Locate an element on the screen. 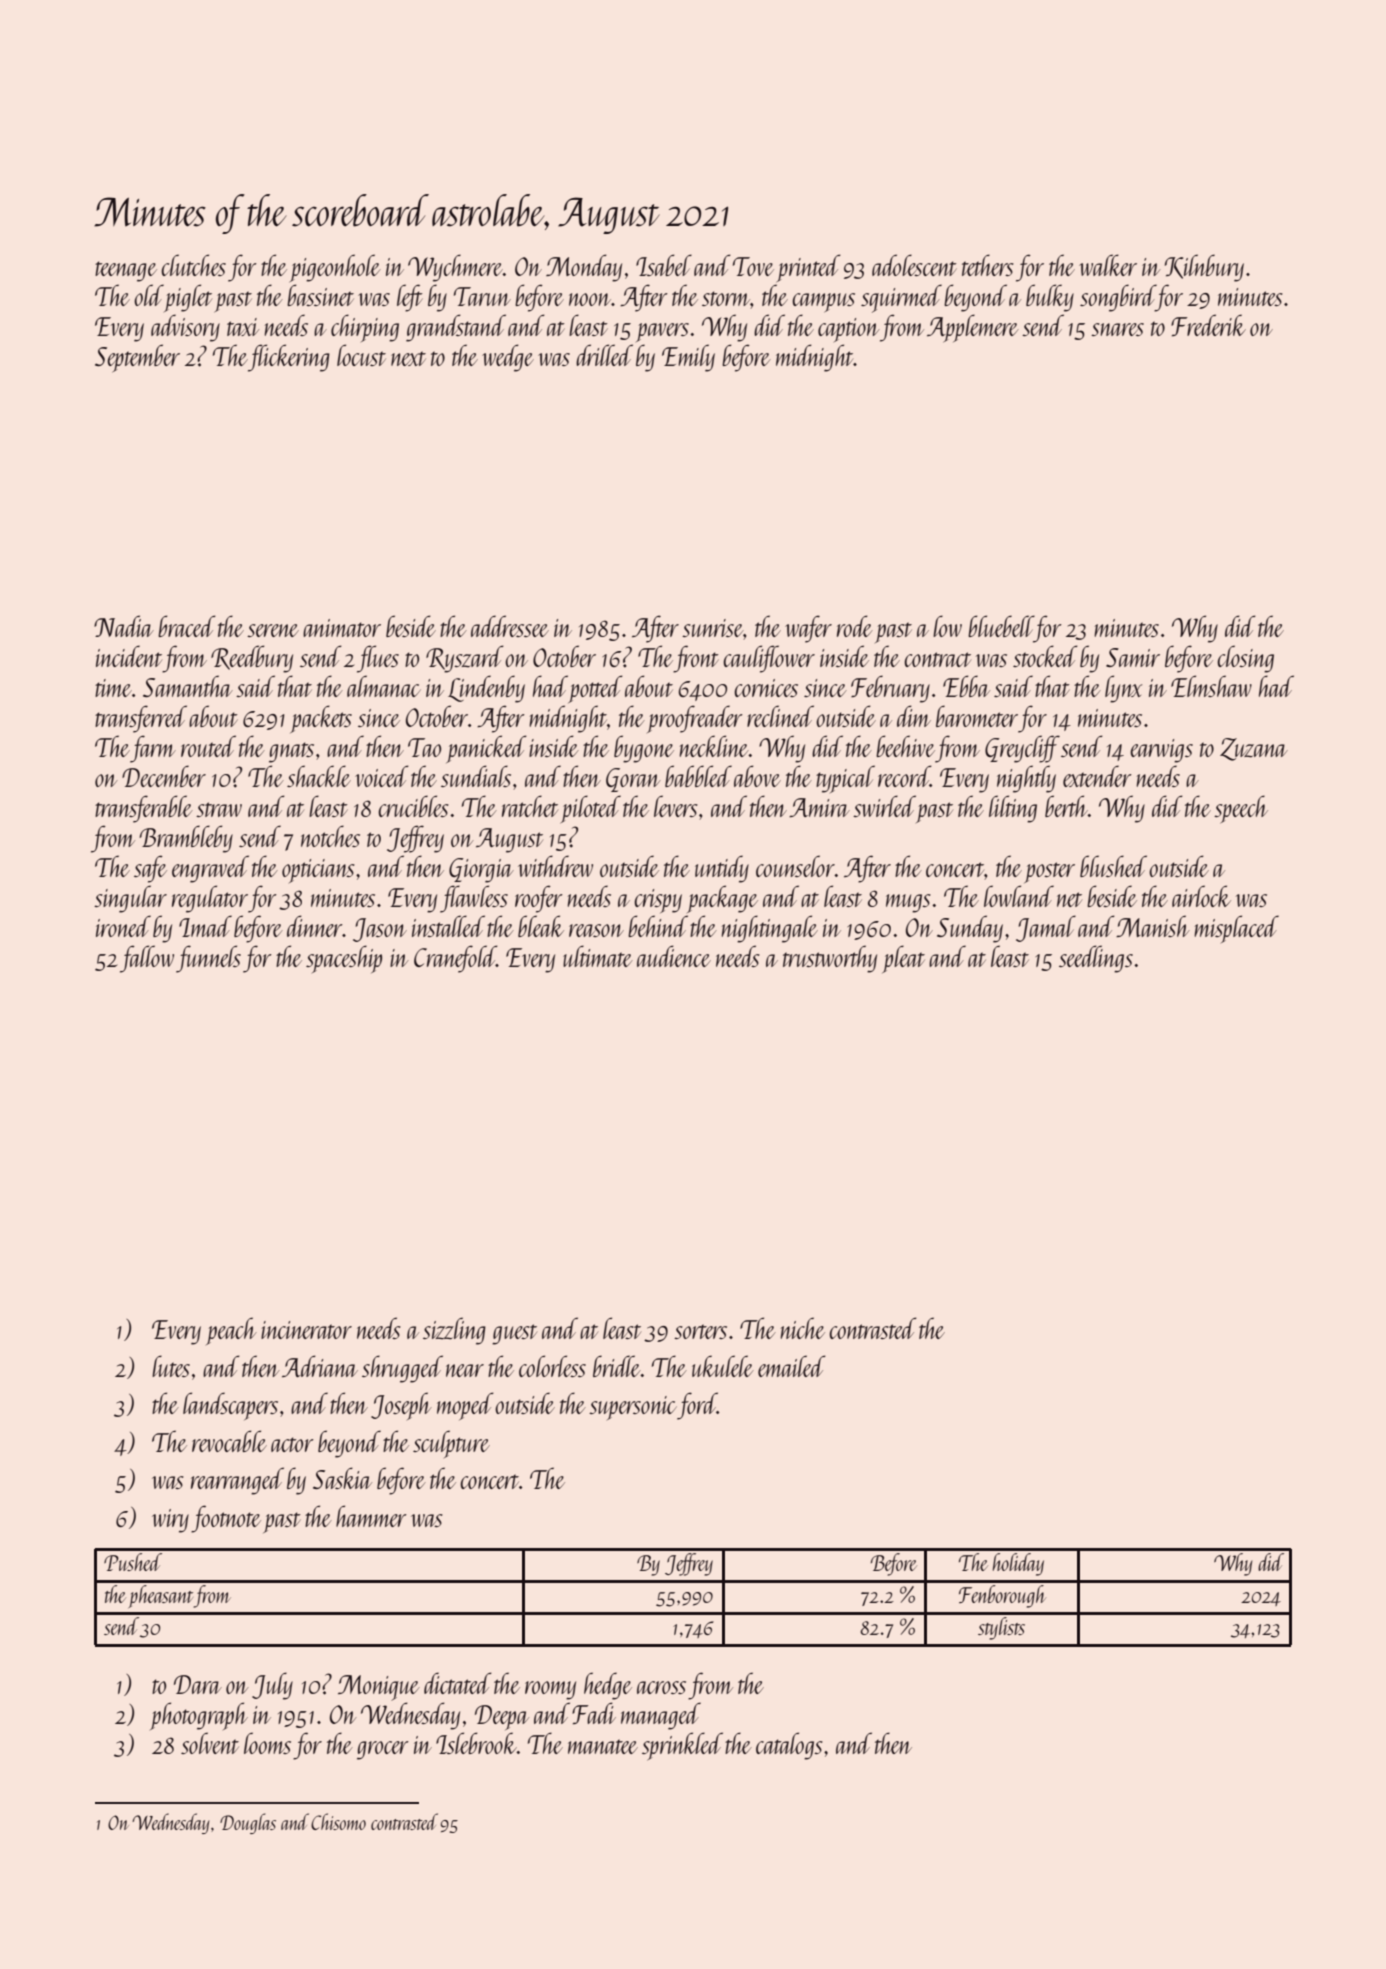  dinner is located at coordinates (315, 926).
